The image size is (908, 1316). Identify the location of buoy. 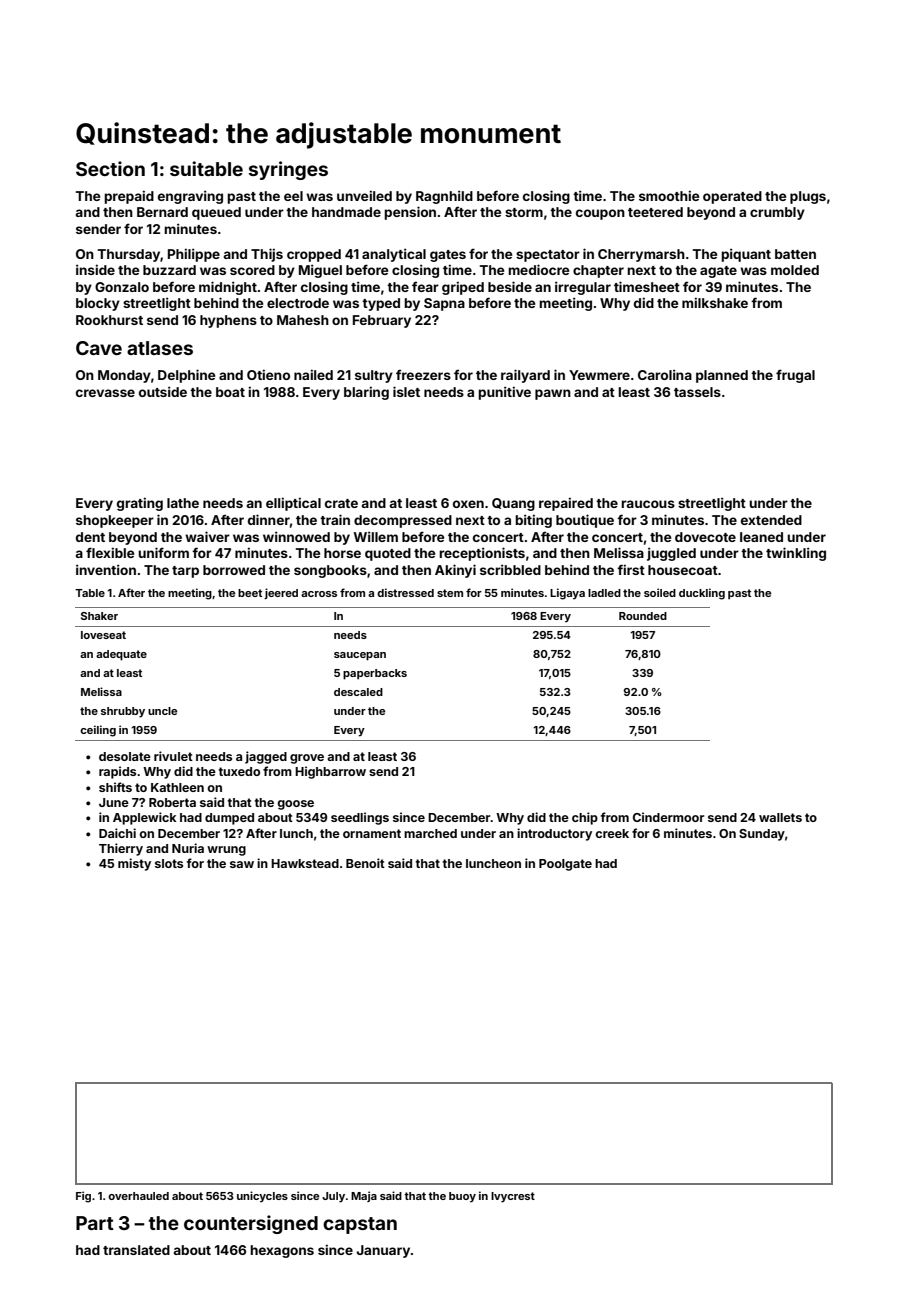
(462, 1197).
